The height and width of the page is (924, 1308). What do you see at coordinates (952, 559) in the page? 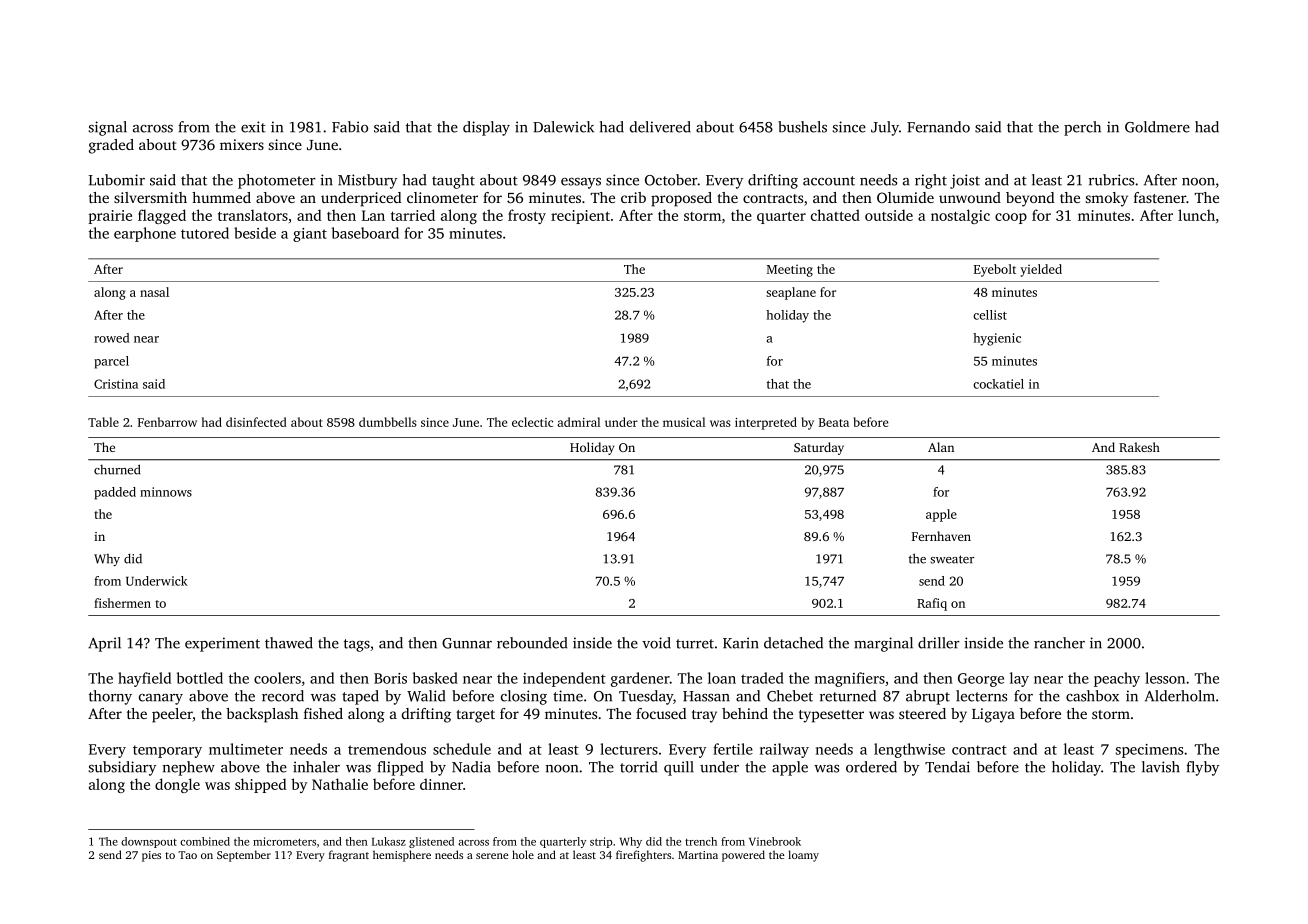
I see `sweater` at bounding box center [952, 559].
